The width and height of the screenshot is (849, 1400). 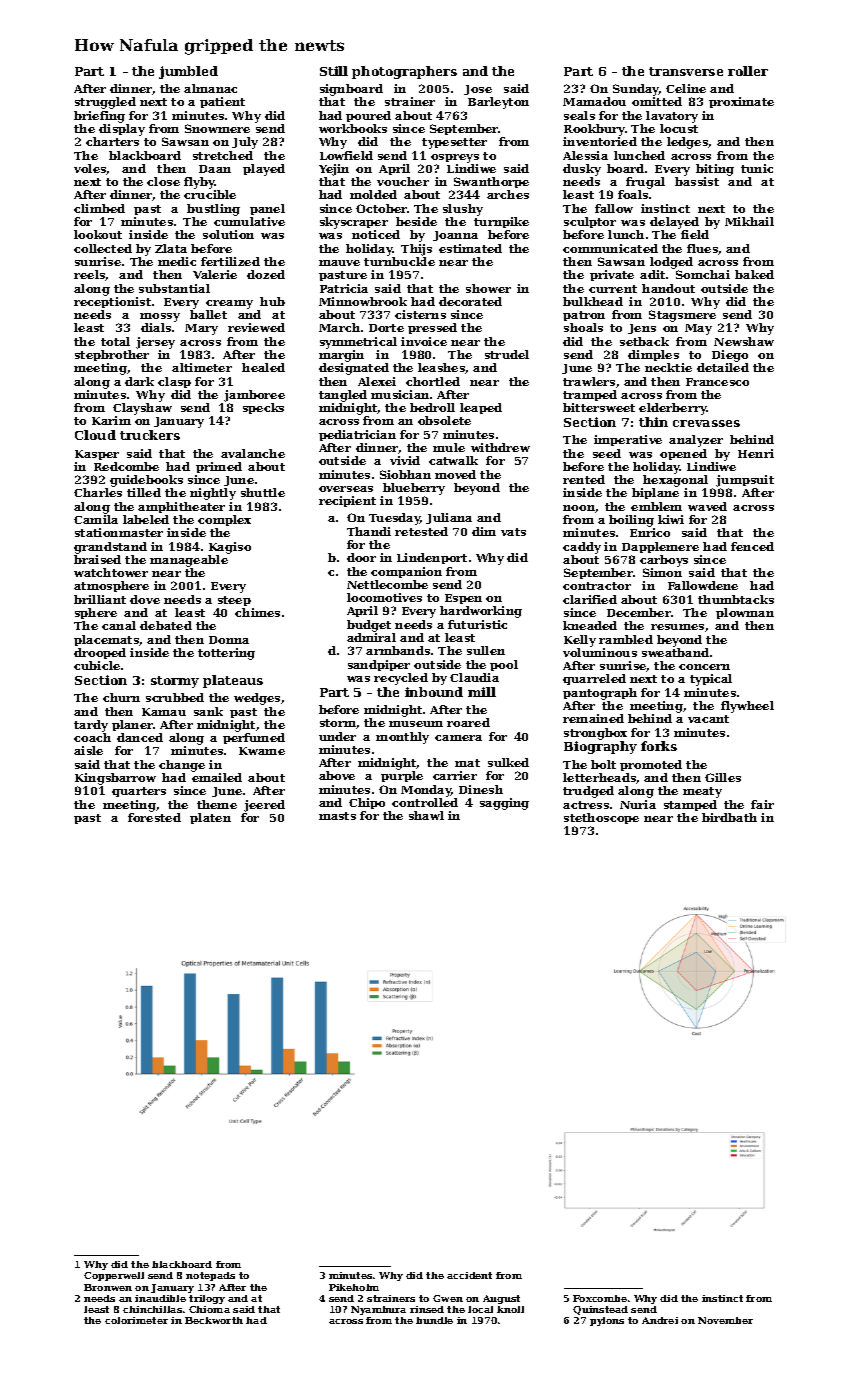 I want to click on Espen, so click(x=463, y=599).
